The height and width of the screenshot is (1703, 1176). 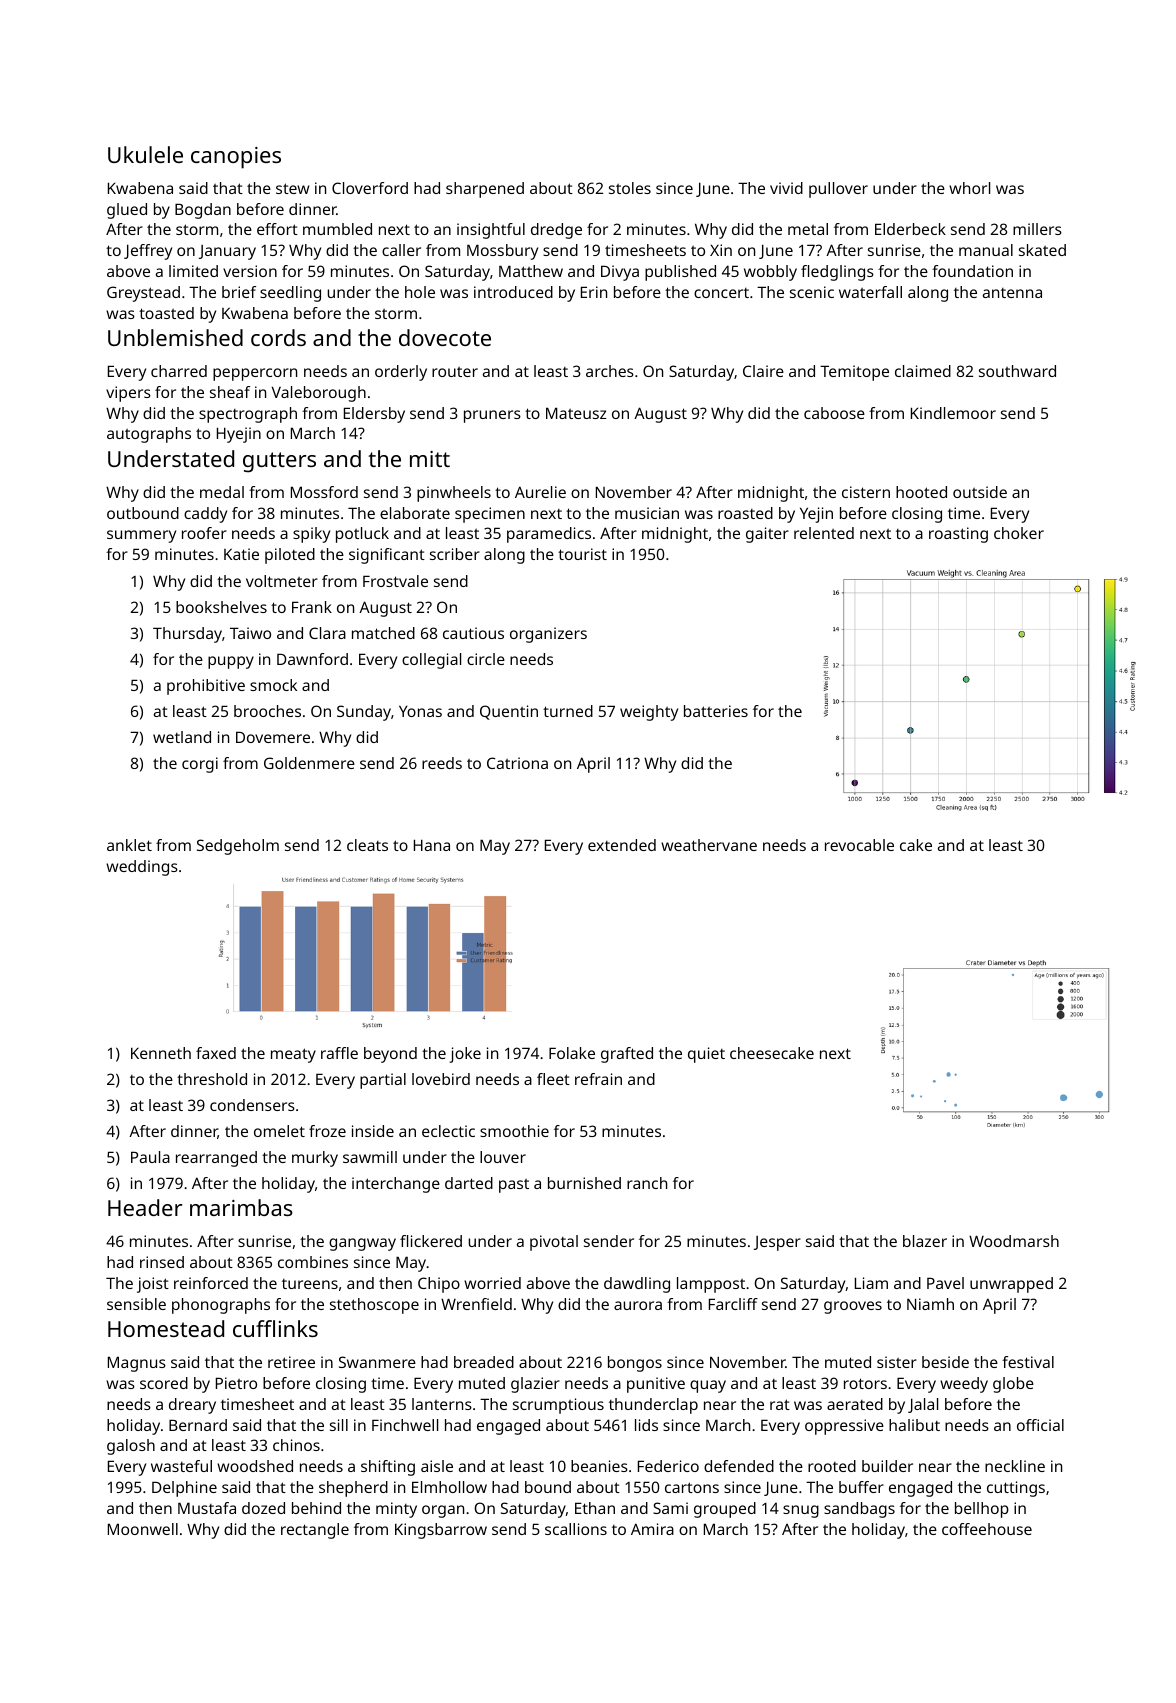 I want to click on Amira, so click(x=652, y=1529).
